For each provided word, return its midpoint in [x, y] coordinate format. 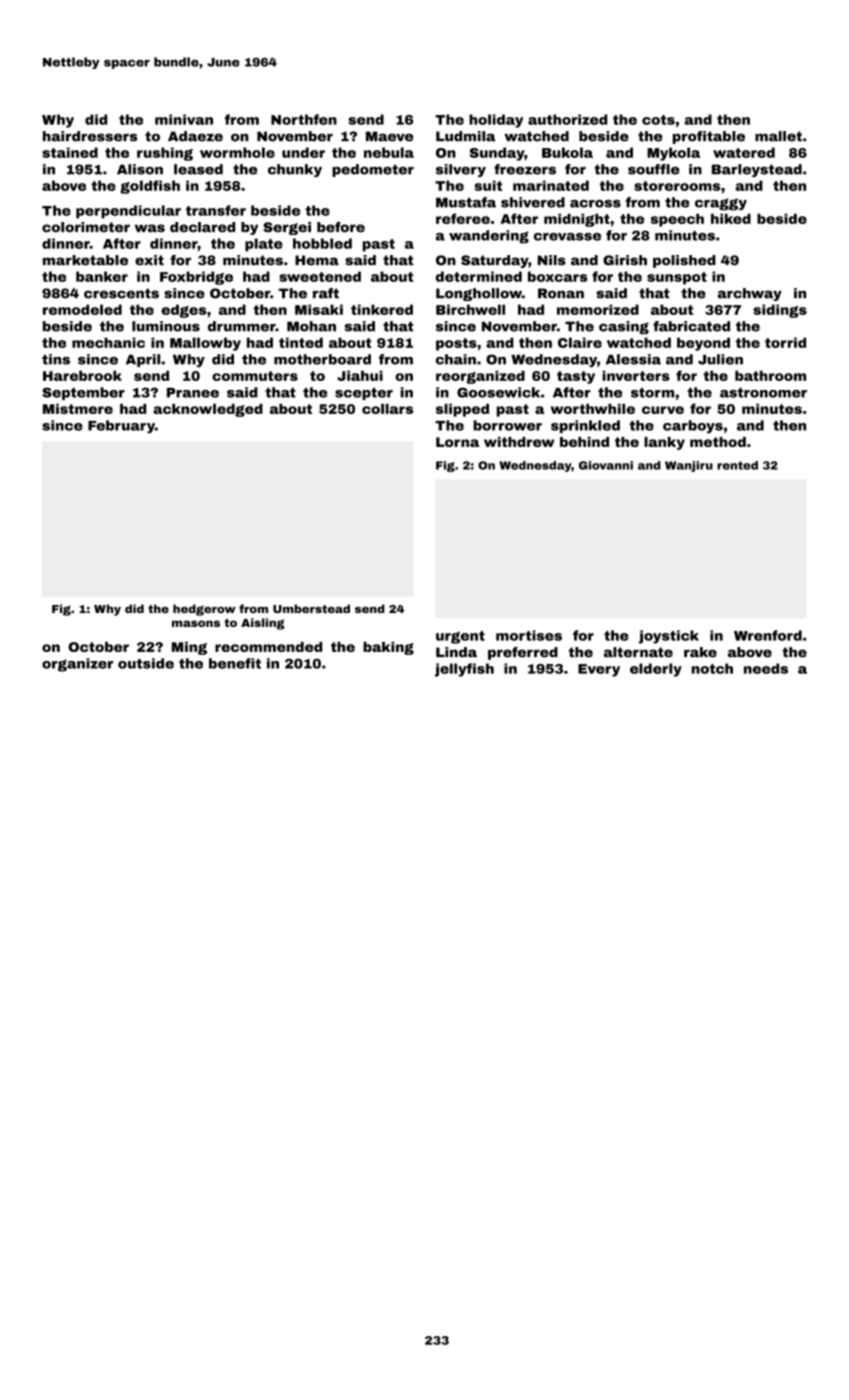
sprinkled [585, 426]
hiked [731, 218]
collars [387, 409]
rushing [165, 154]
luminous [166, 326]
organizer [77, 665]
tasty [576, 377]
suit [488, 185]
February [121, 427]
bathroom [770, 375]
